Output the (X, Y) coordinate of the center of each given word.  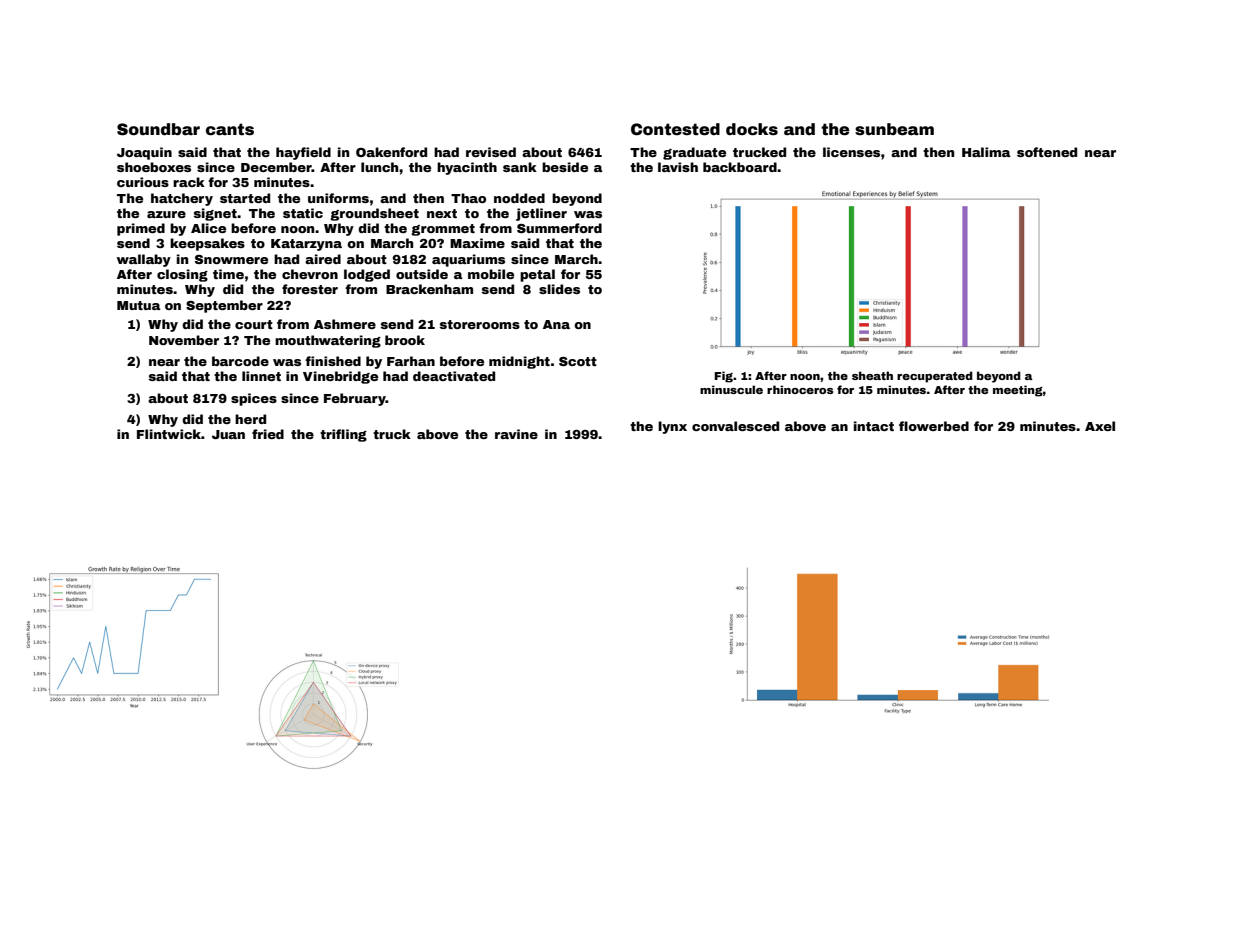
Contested (675, 129)
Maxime (477, 243)
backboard (740, 167)
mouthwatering (328, 341)
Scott (578, 361)
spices (254, 399)
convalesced (735, 426)
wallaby (144, 260)
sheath (872, 375)
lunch (379, 167)
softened (1047, 152)
